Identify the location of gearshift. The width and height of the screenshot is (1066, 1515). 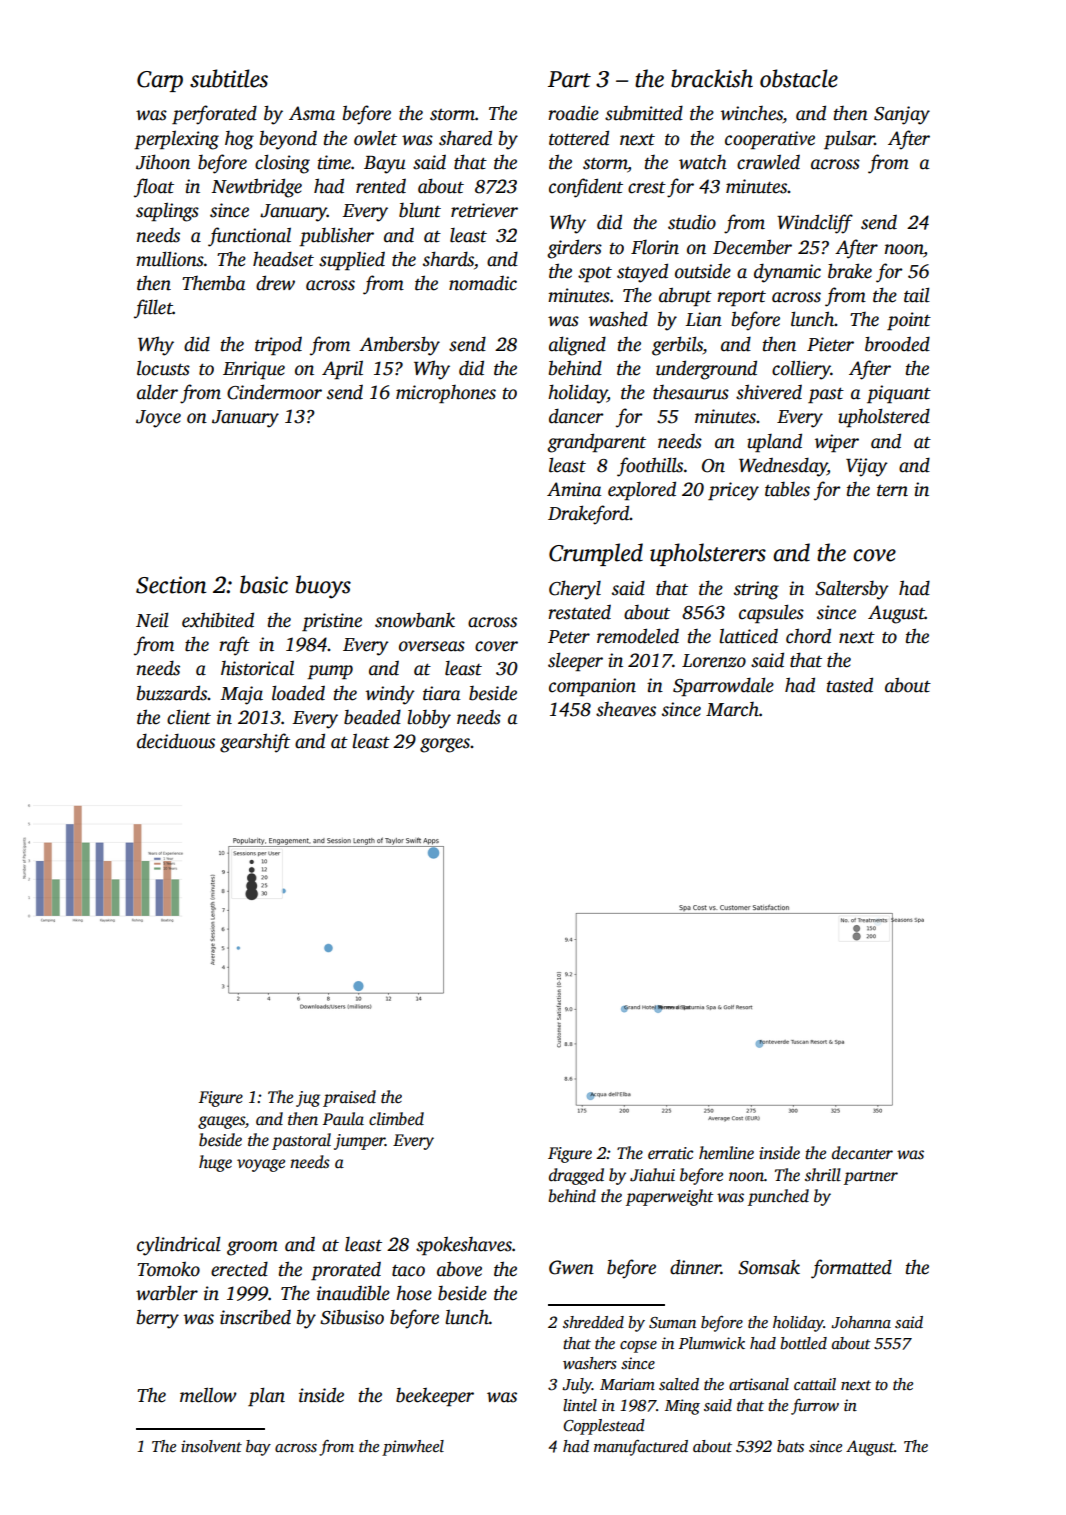
(255, 743).
